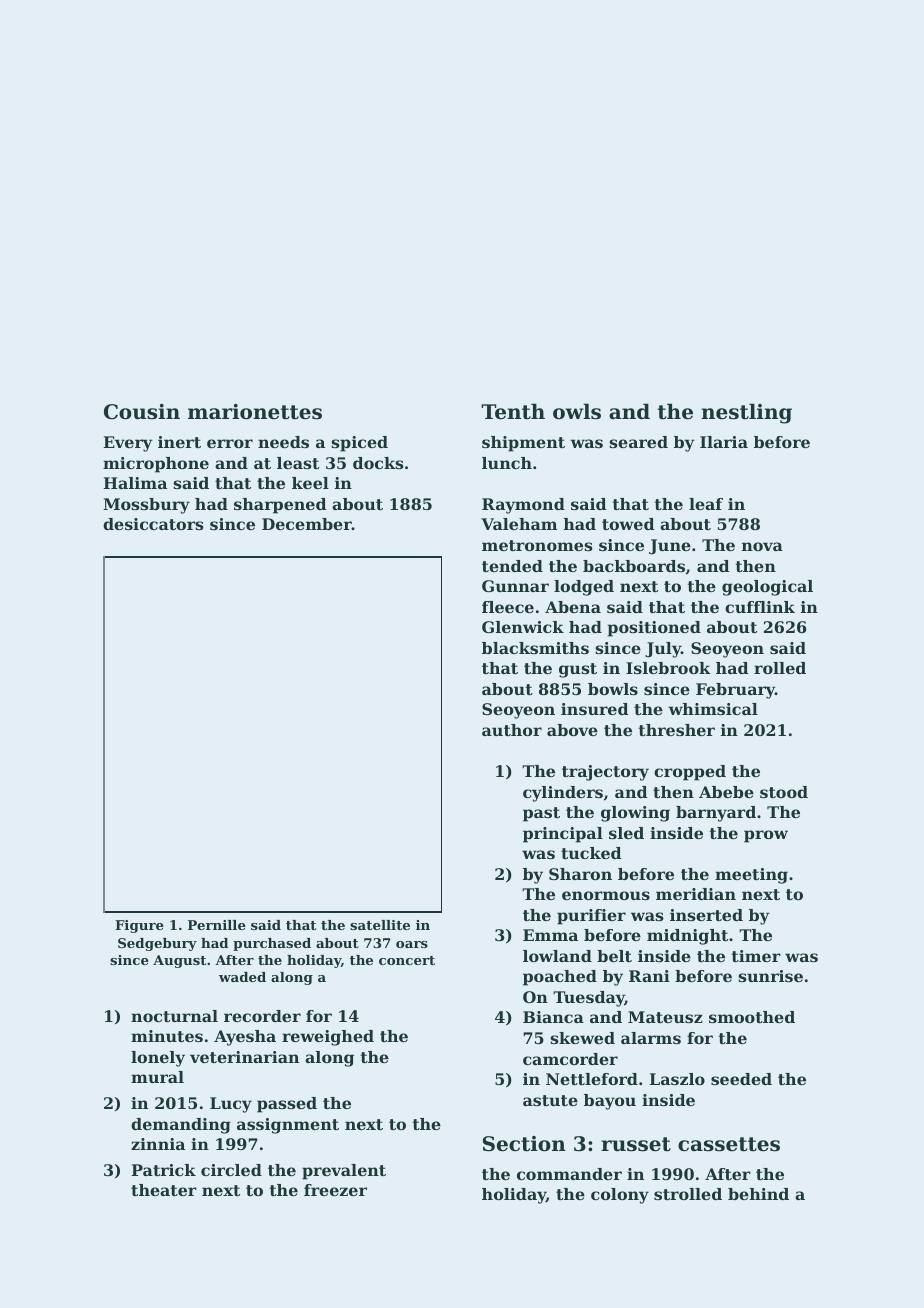  I want to click on Sedgebury, so click(157, 944).
